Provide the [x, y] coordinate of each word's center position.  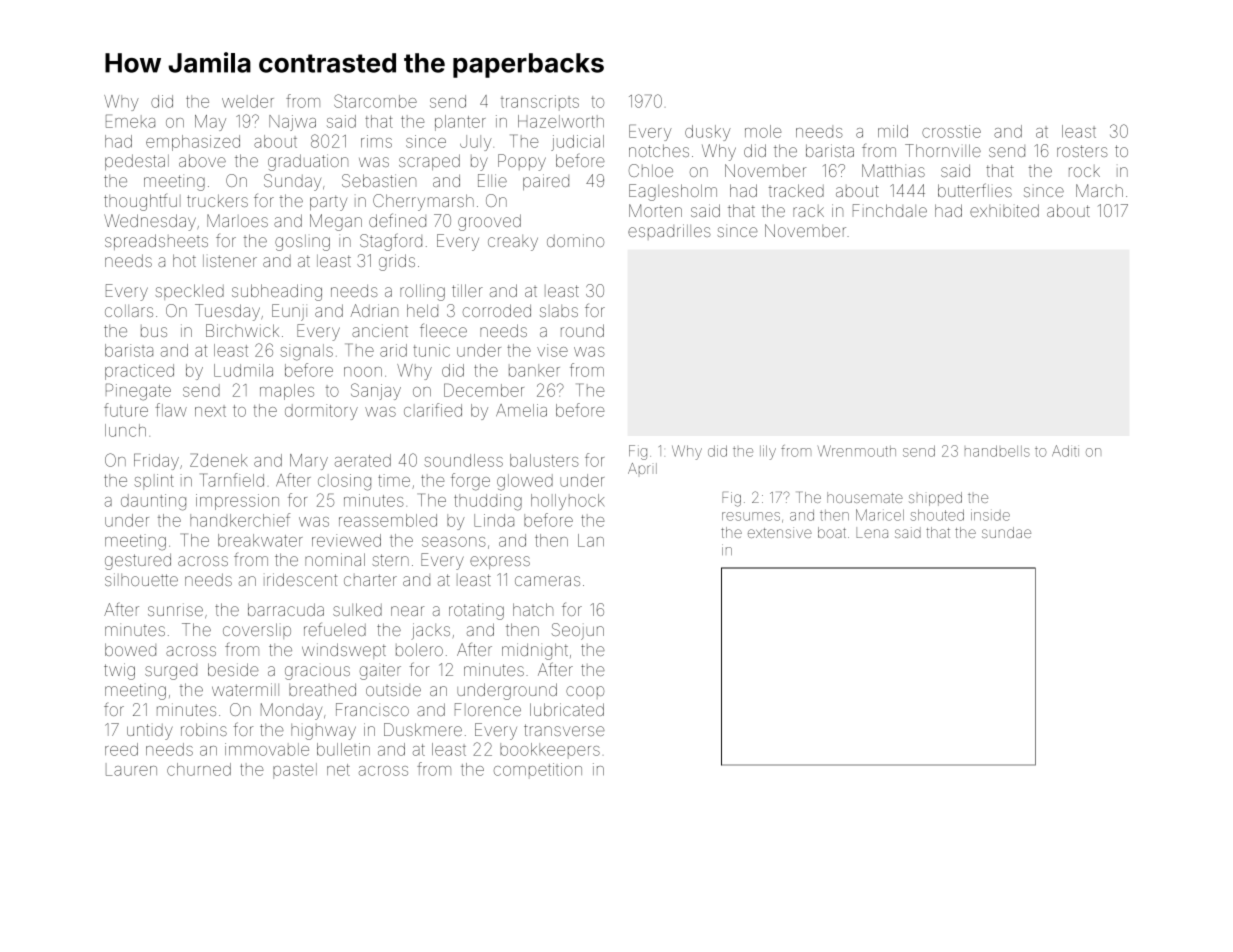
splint [154, 482]
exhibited [1004, 210]
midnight [535, 651]
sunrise [175, 609]
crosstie [951, 131]
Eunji [289, 312]
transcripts [540, 103]
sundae [1006, 532]
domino [575, 240]
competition [538, 771]
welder [248, 101]
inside [990, 515]
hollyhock [567, 502]
